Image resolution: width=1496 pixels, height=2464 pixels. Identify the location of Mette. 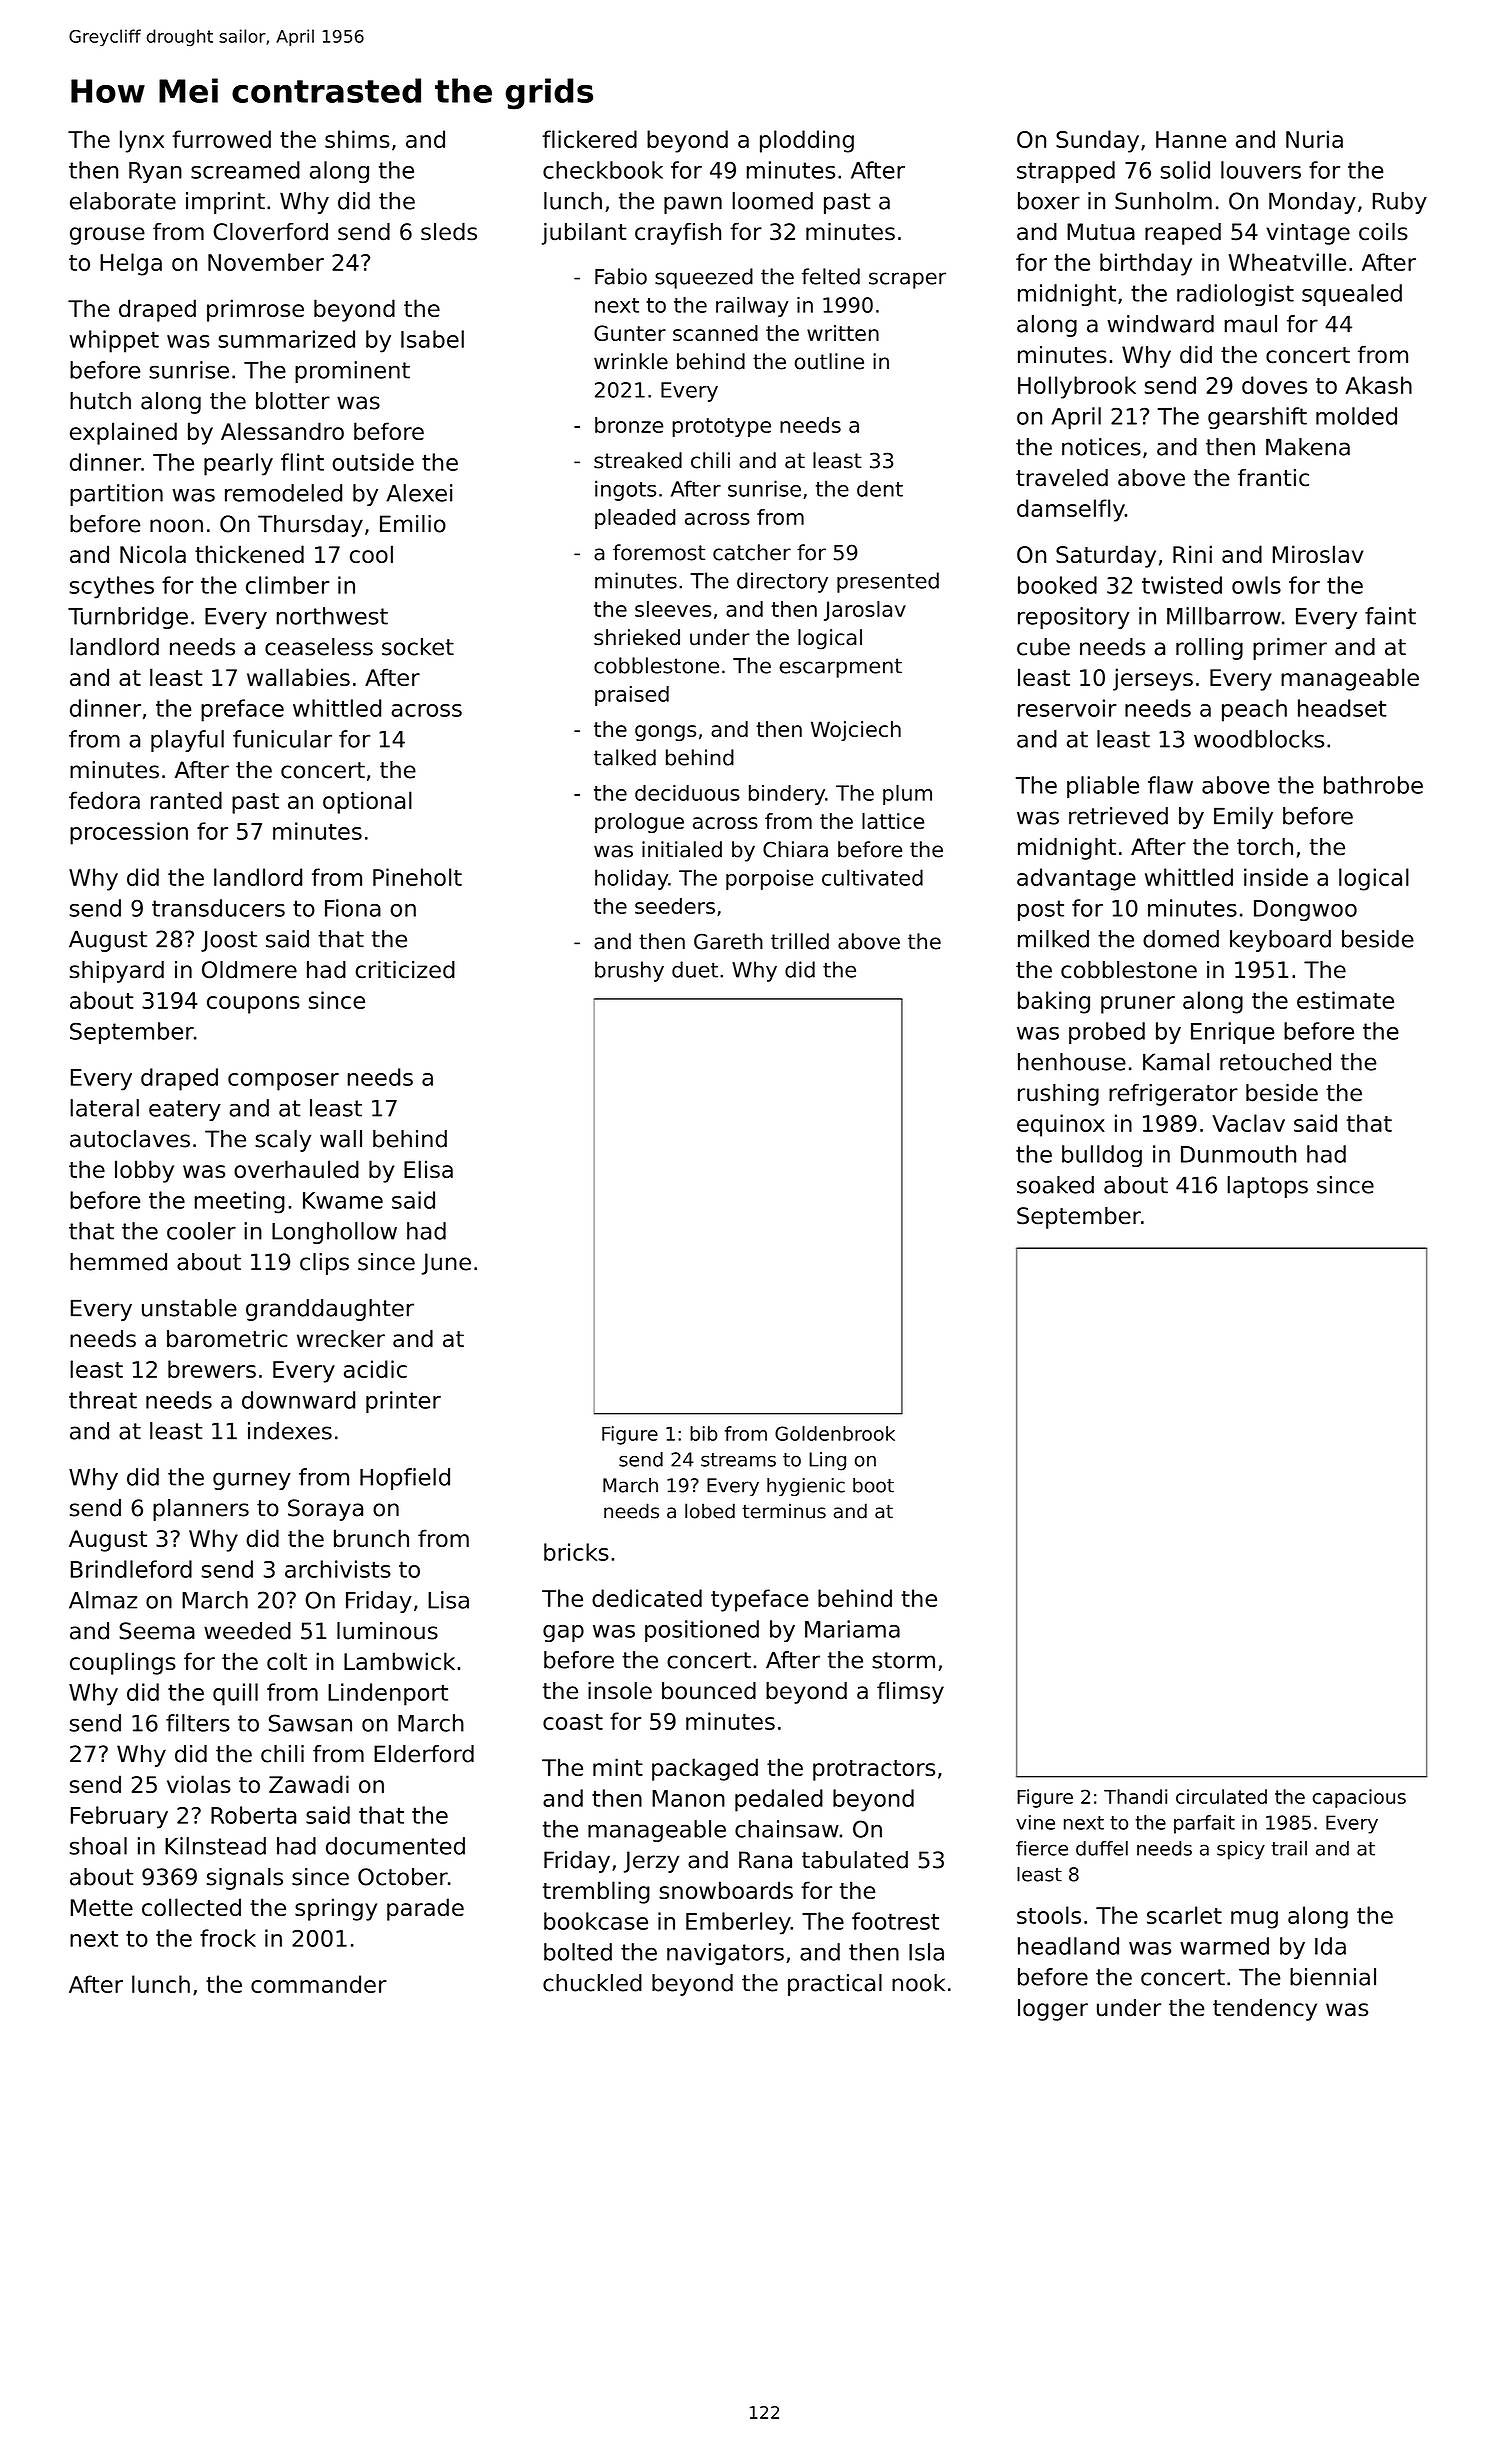
(102, 1907).
